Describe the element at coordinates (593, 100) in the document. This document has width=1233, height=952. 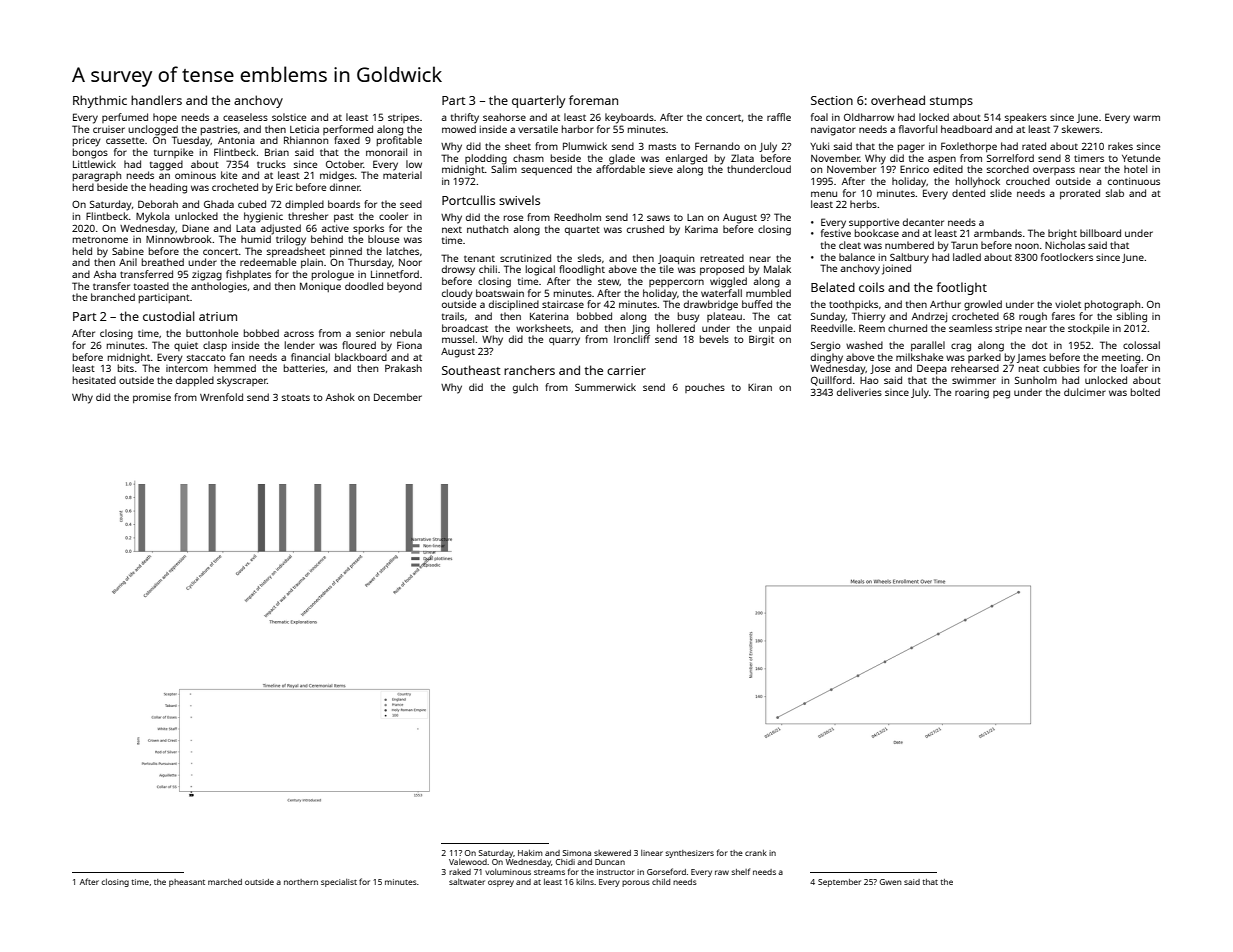
I see `foreman` at that location.
